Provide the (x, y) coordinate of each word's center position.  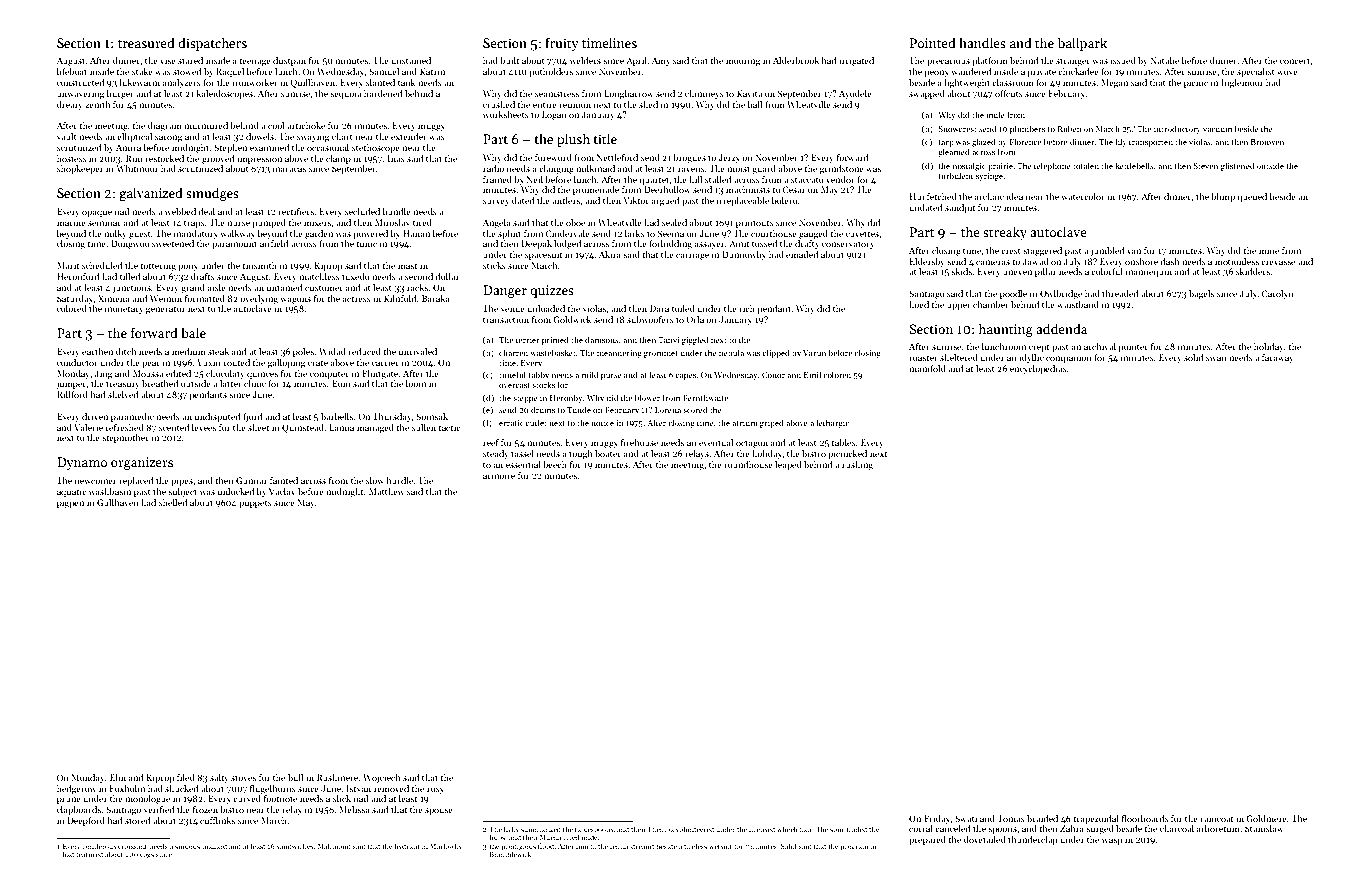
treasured (146, 42)
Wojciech (382, 778)
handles (982, 42)
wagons (295, 300)
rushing (857, 465)
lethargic (832, 423)
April (636, 61)
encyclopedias (1038, 369)
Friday (937, 819)
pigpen (70, 503)
